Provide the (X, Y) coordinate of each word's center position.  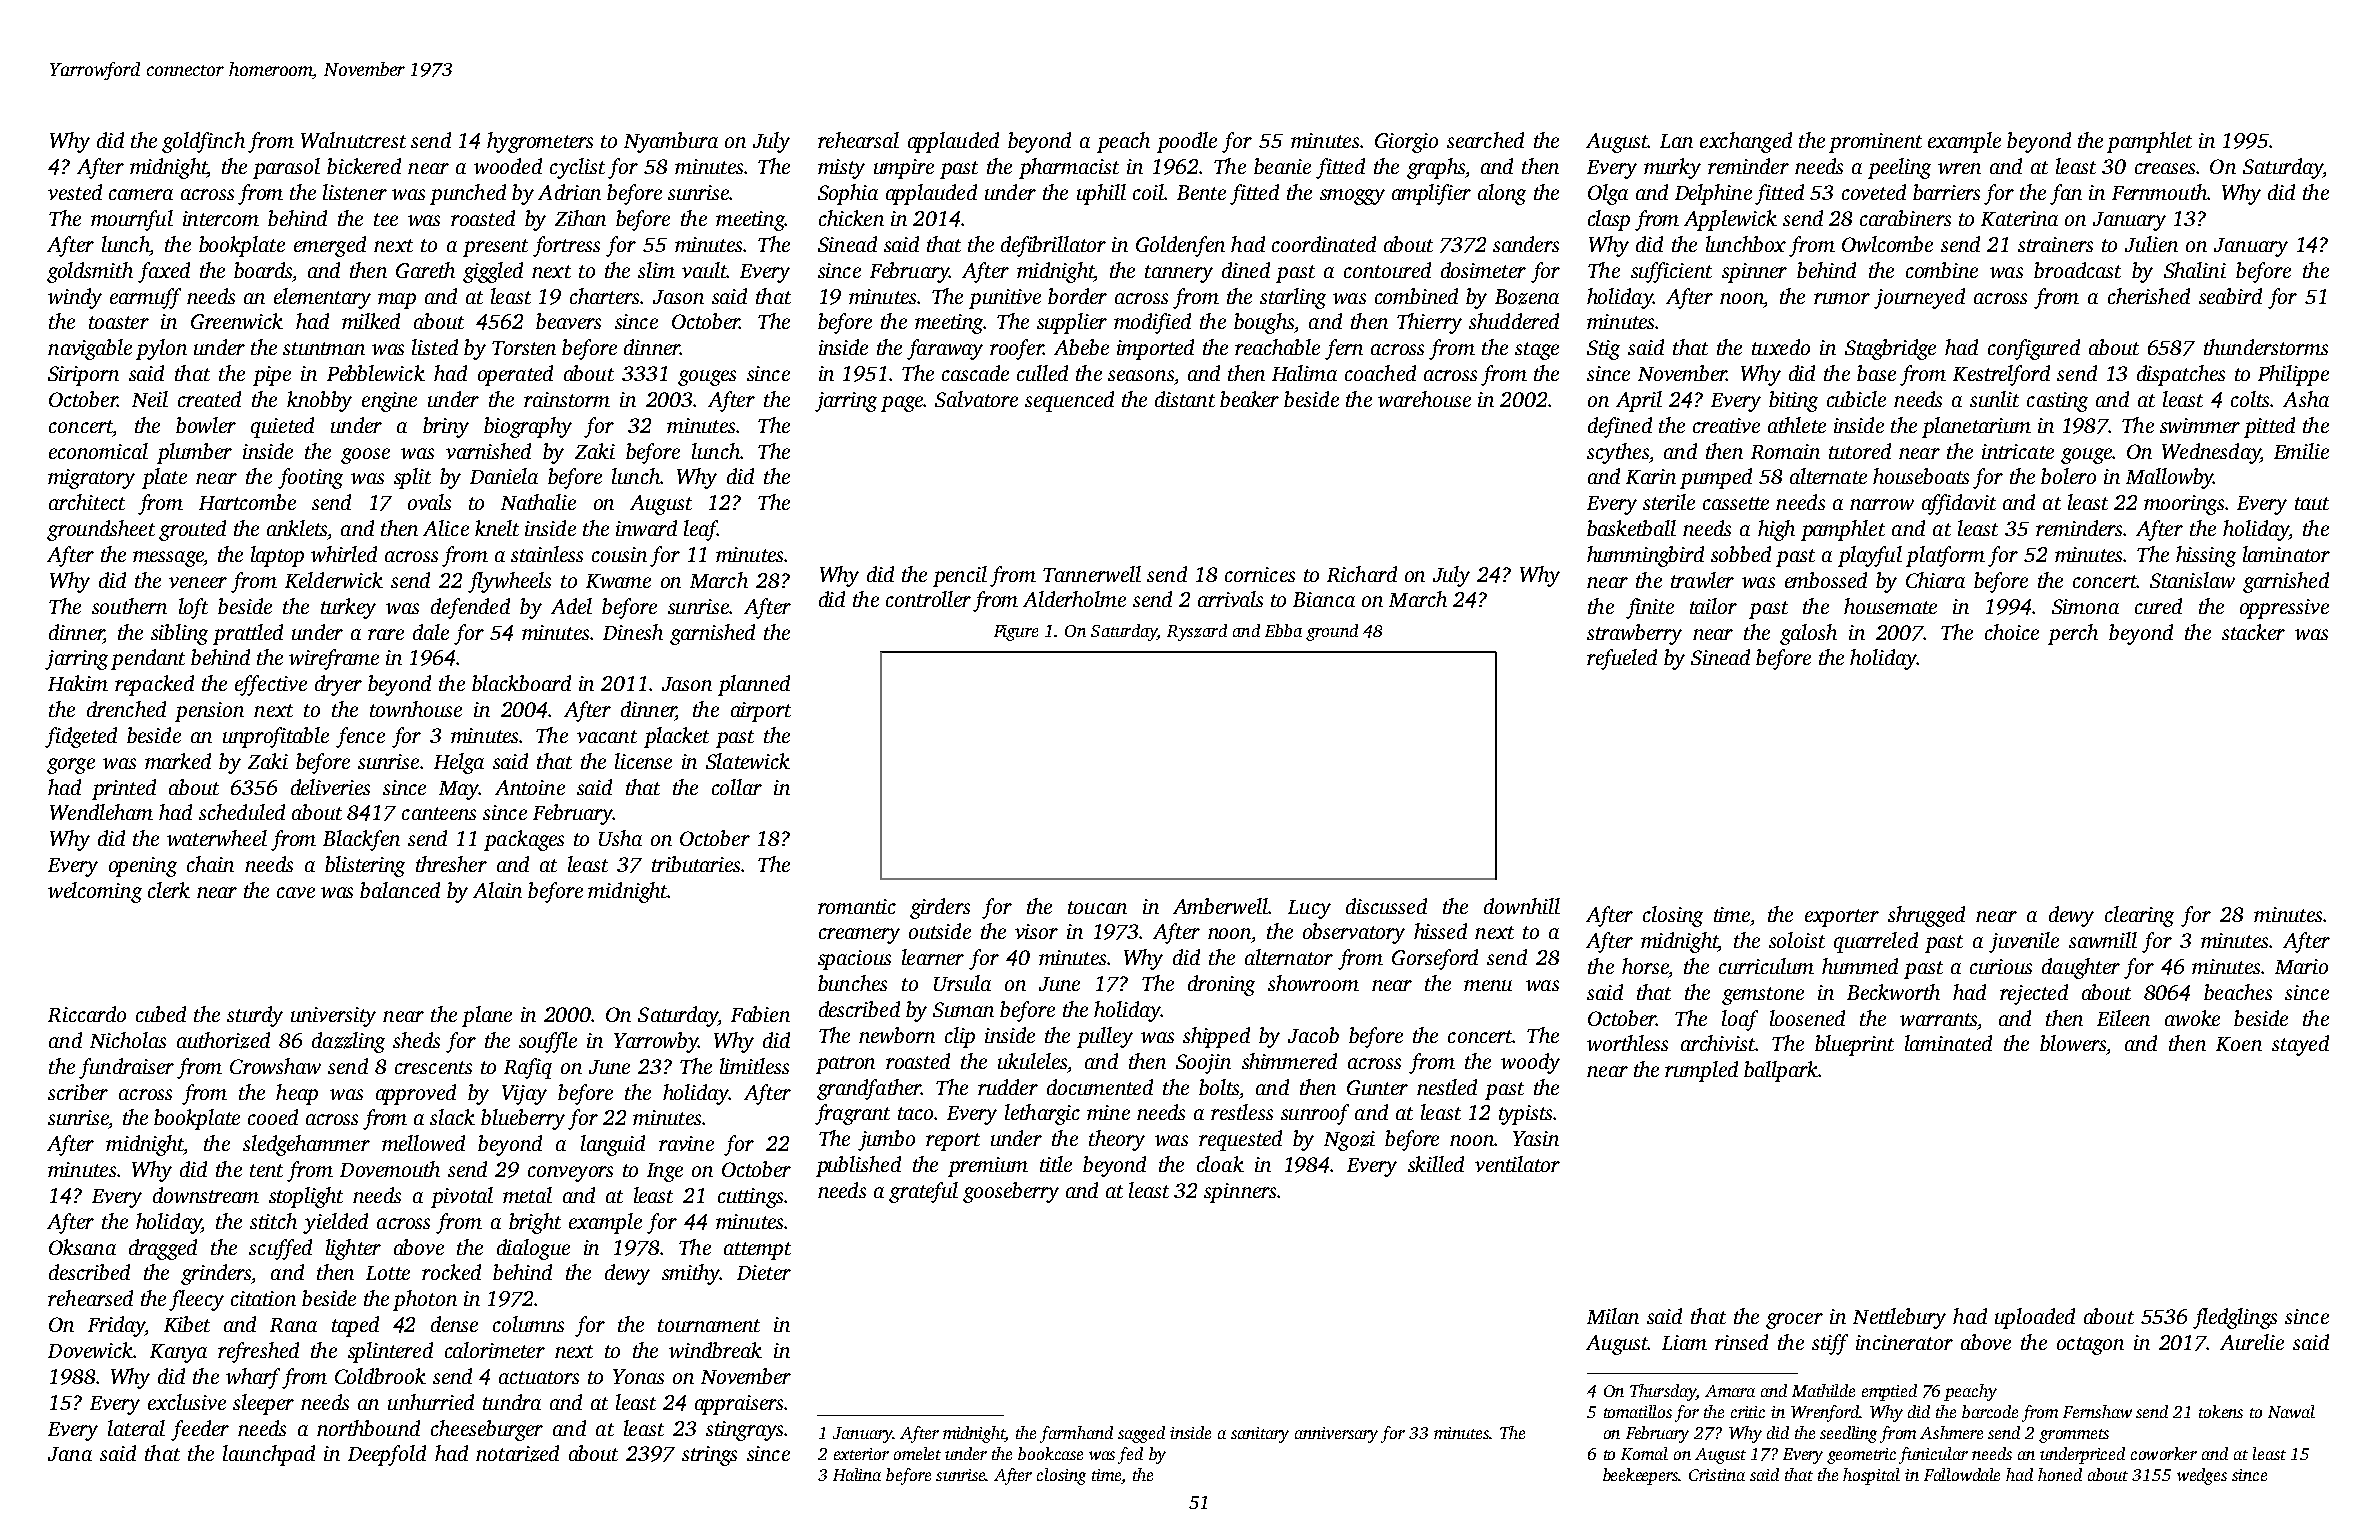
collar (737, 787)
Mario (2301, 966)
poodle (1187, 142)
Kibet (187, 1324)
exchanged (1746, 142)
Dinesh (633, 632)
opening (143, 867)
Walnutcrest (353, 140)
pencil (960, 576)
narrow (1882, 504)
